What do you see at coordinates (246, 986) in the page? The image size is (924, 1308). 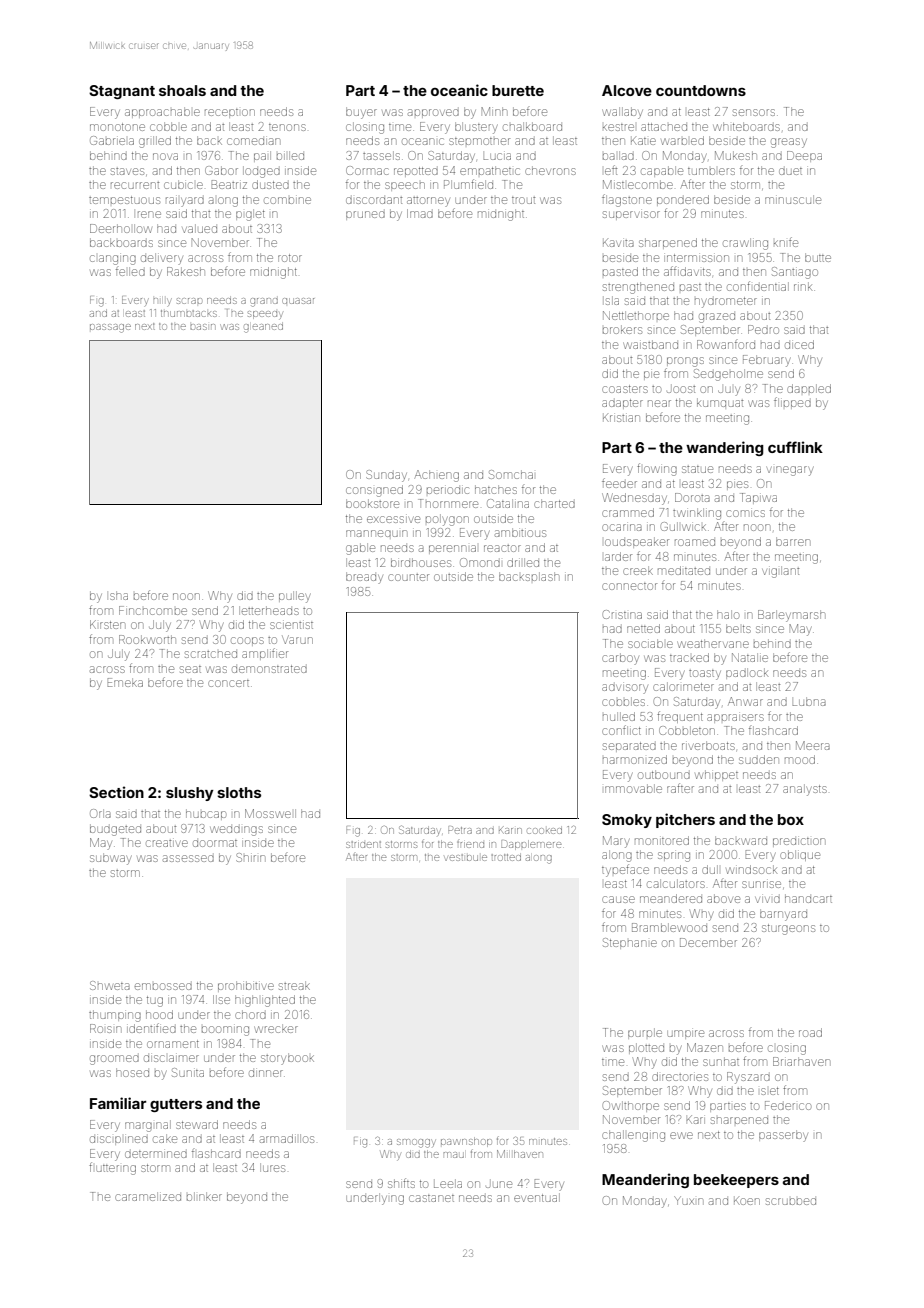 I see `prohibitive` at bounding box center [246, 986].
